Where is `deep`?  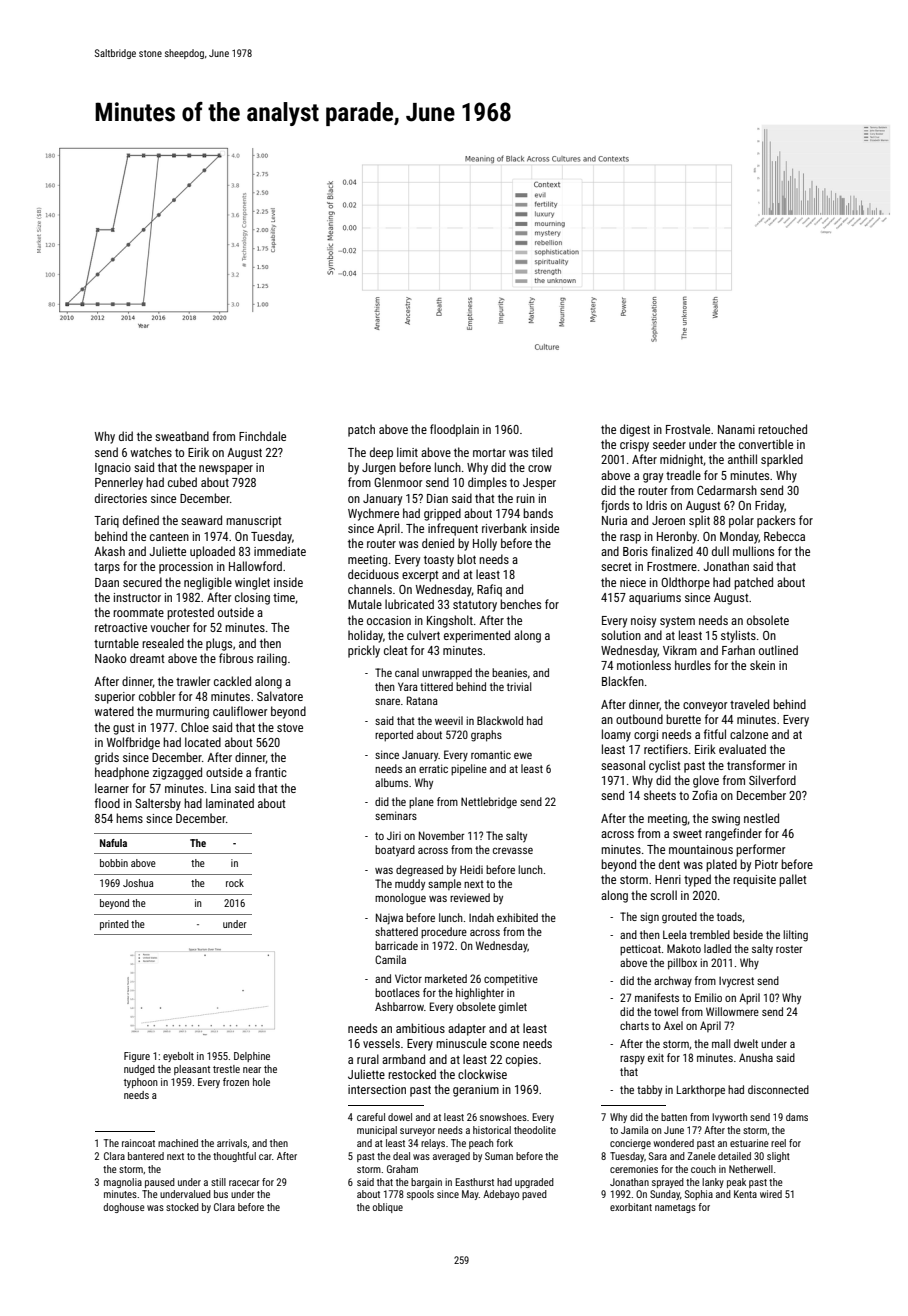 deep is located at coordinates (381, 453).
